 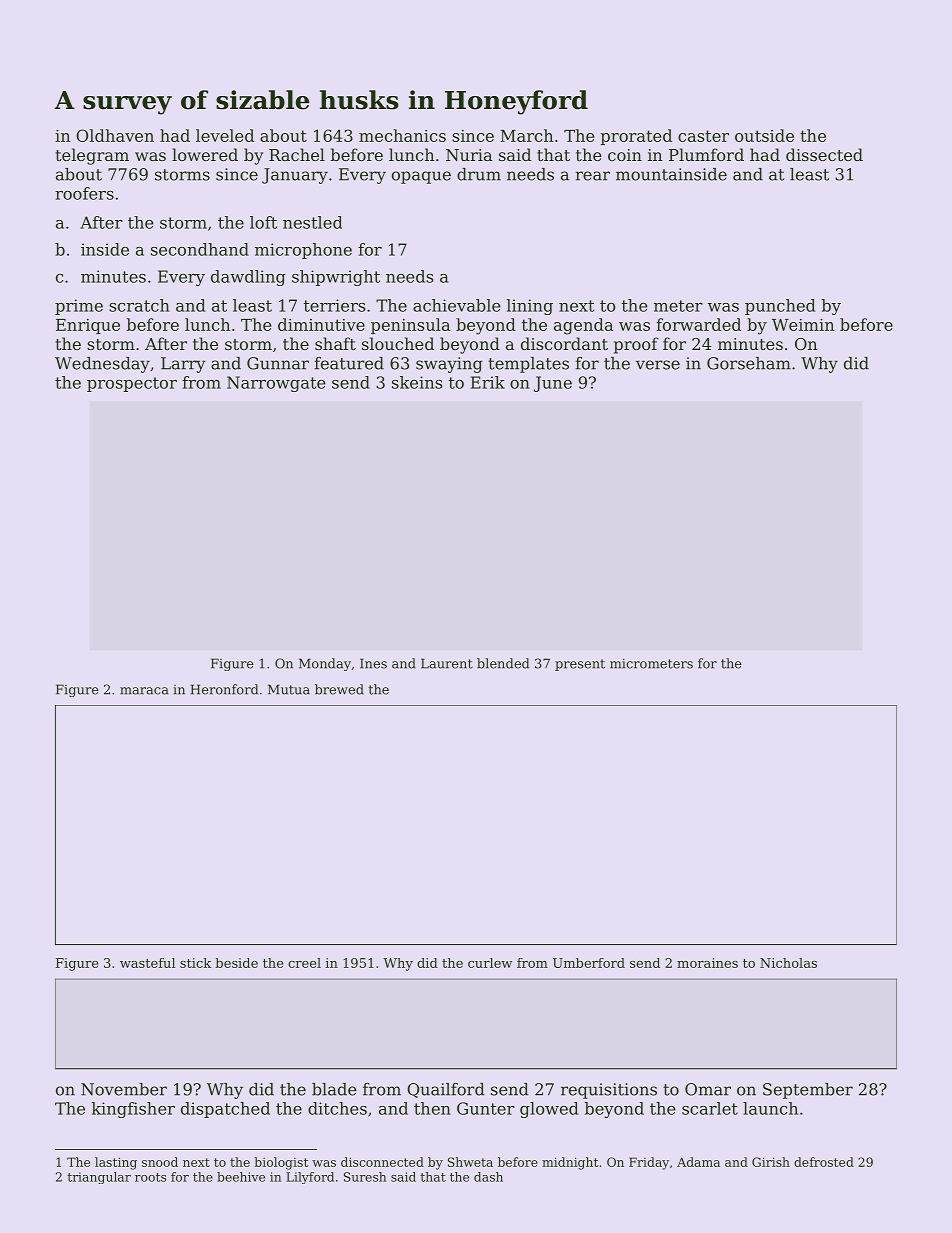 What do you see at coordinates (788, 963) in the screenshot?
I see `Nicholas` at bounding box center [788, 963].
